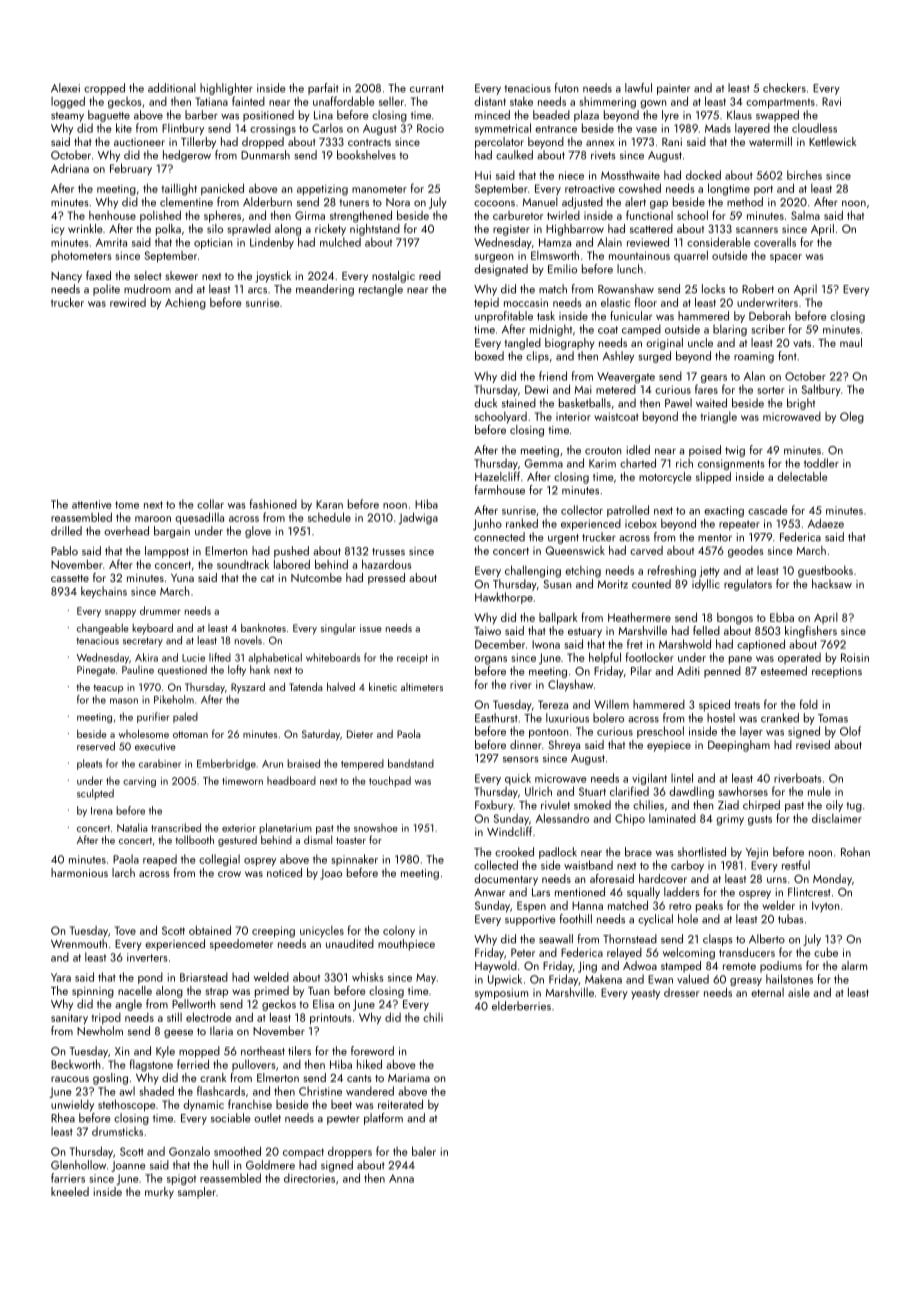  I want to click on receptions, so click(837, 672).
